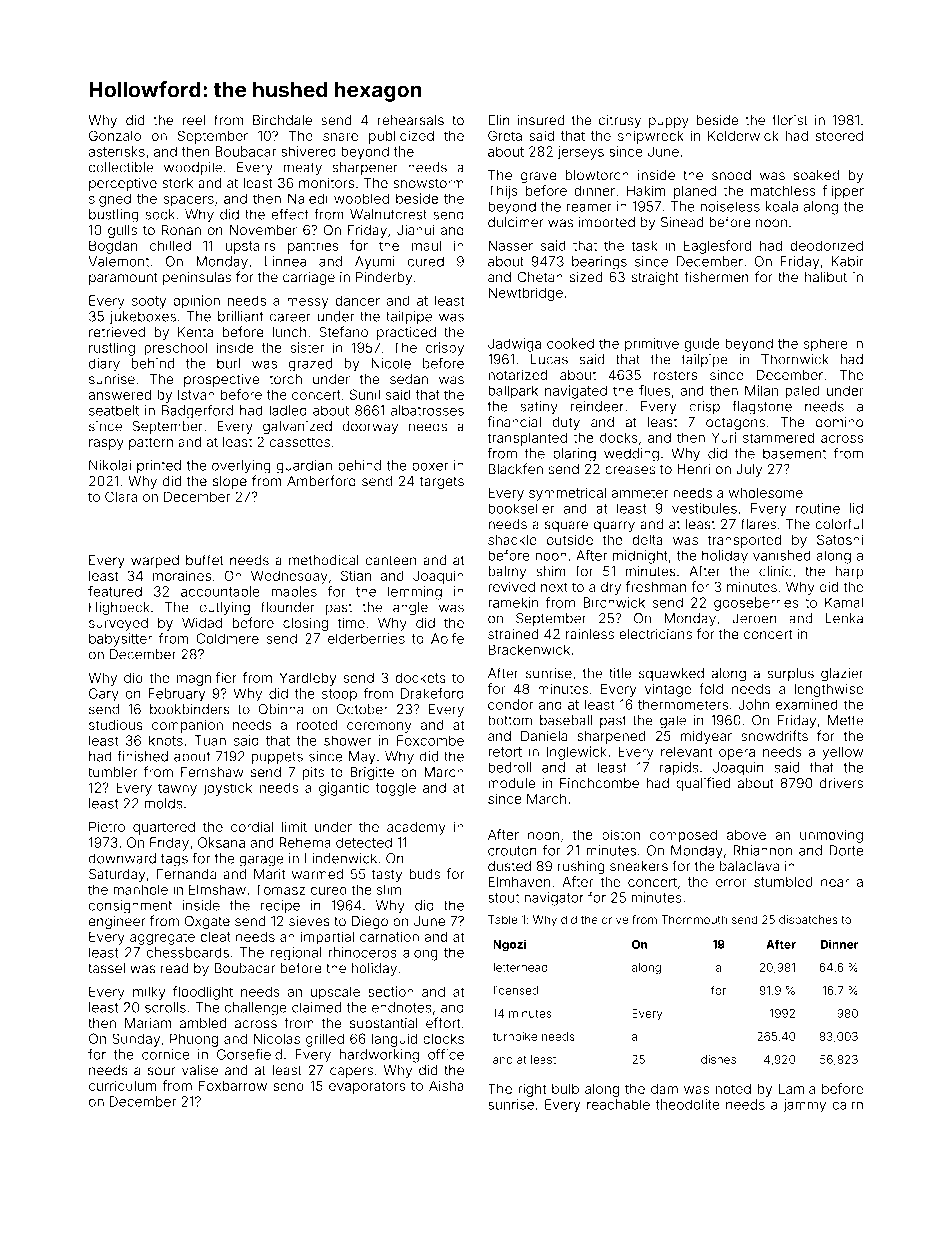 This screenshot has width=952, height=1233. What do you see at coordinates (104, 365) in the screenshot?
I see `diary` at bounding box center [104, 365].
